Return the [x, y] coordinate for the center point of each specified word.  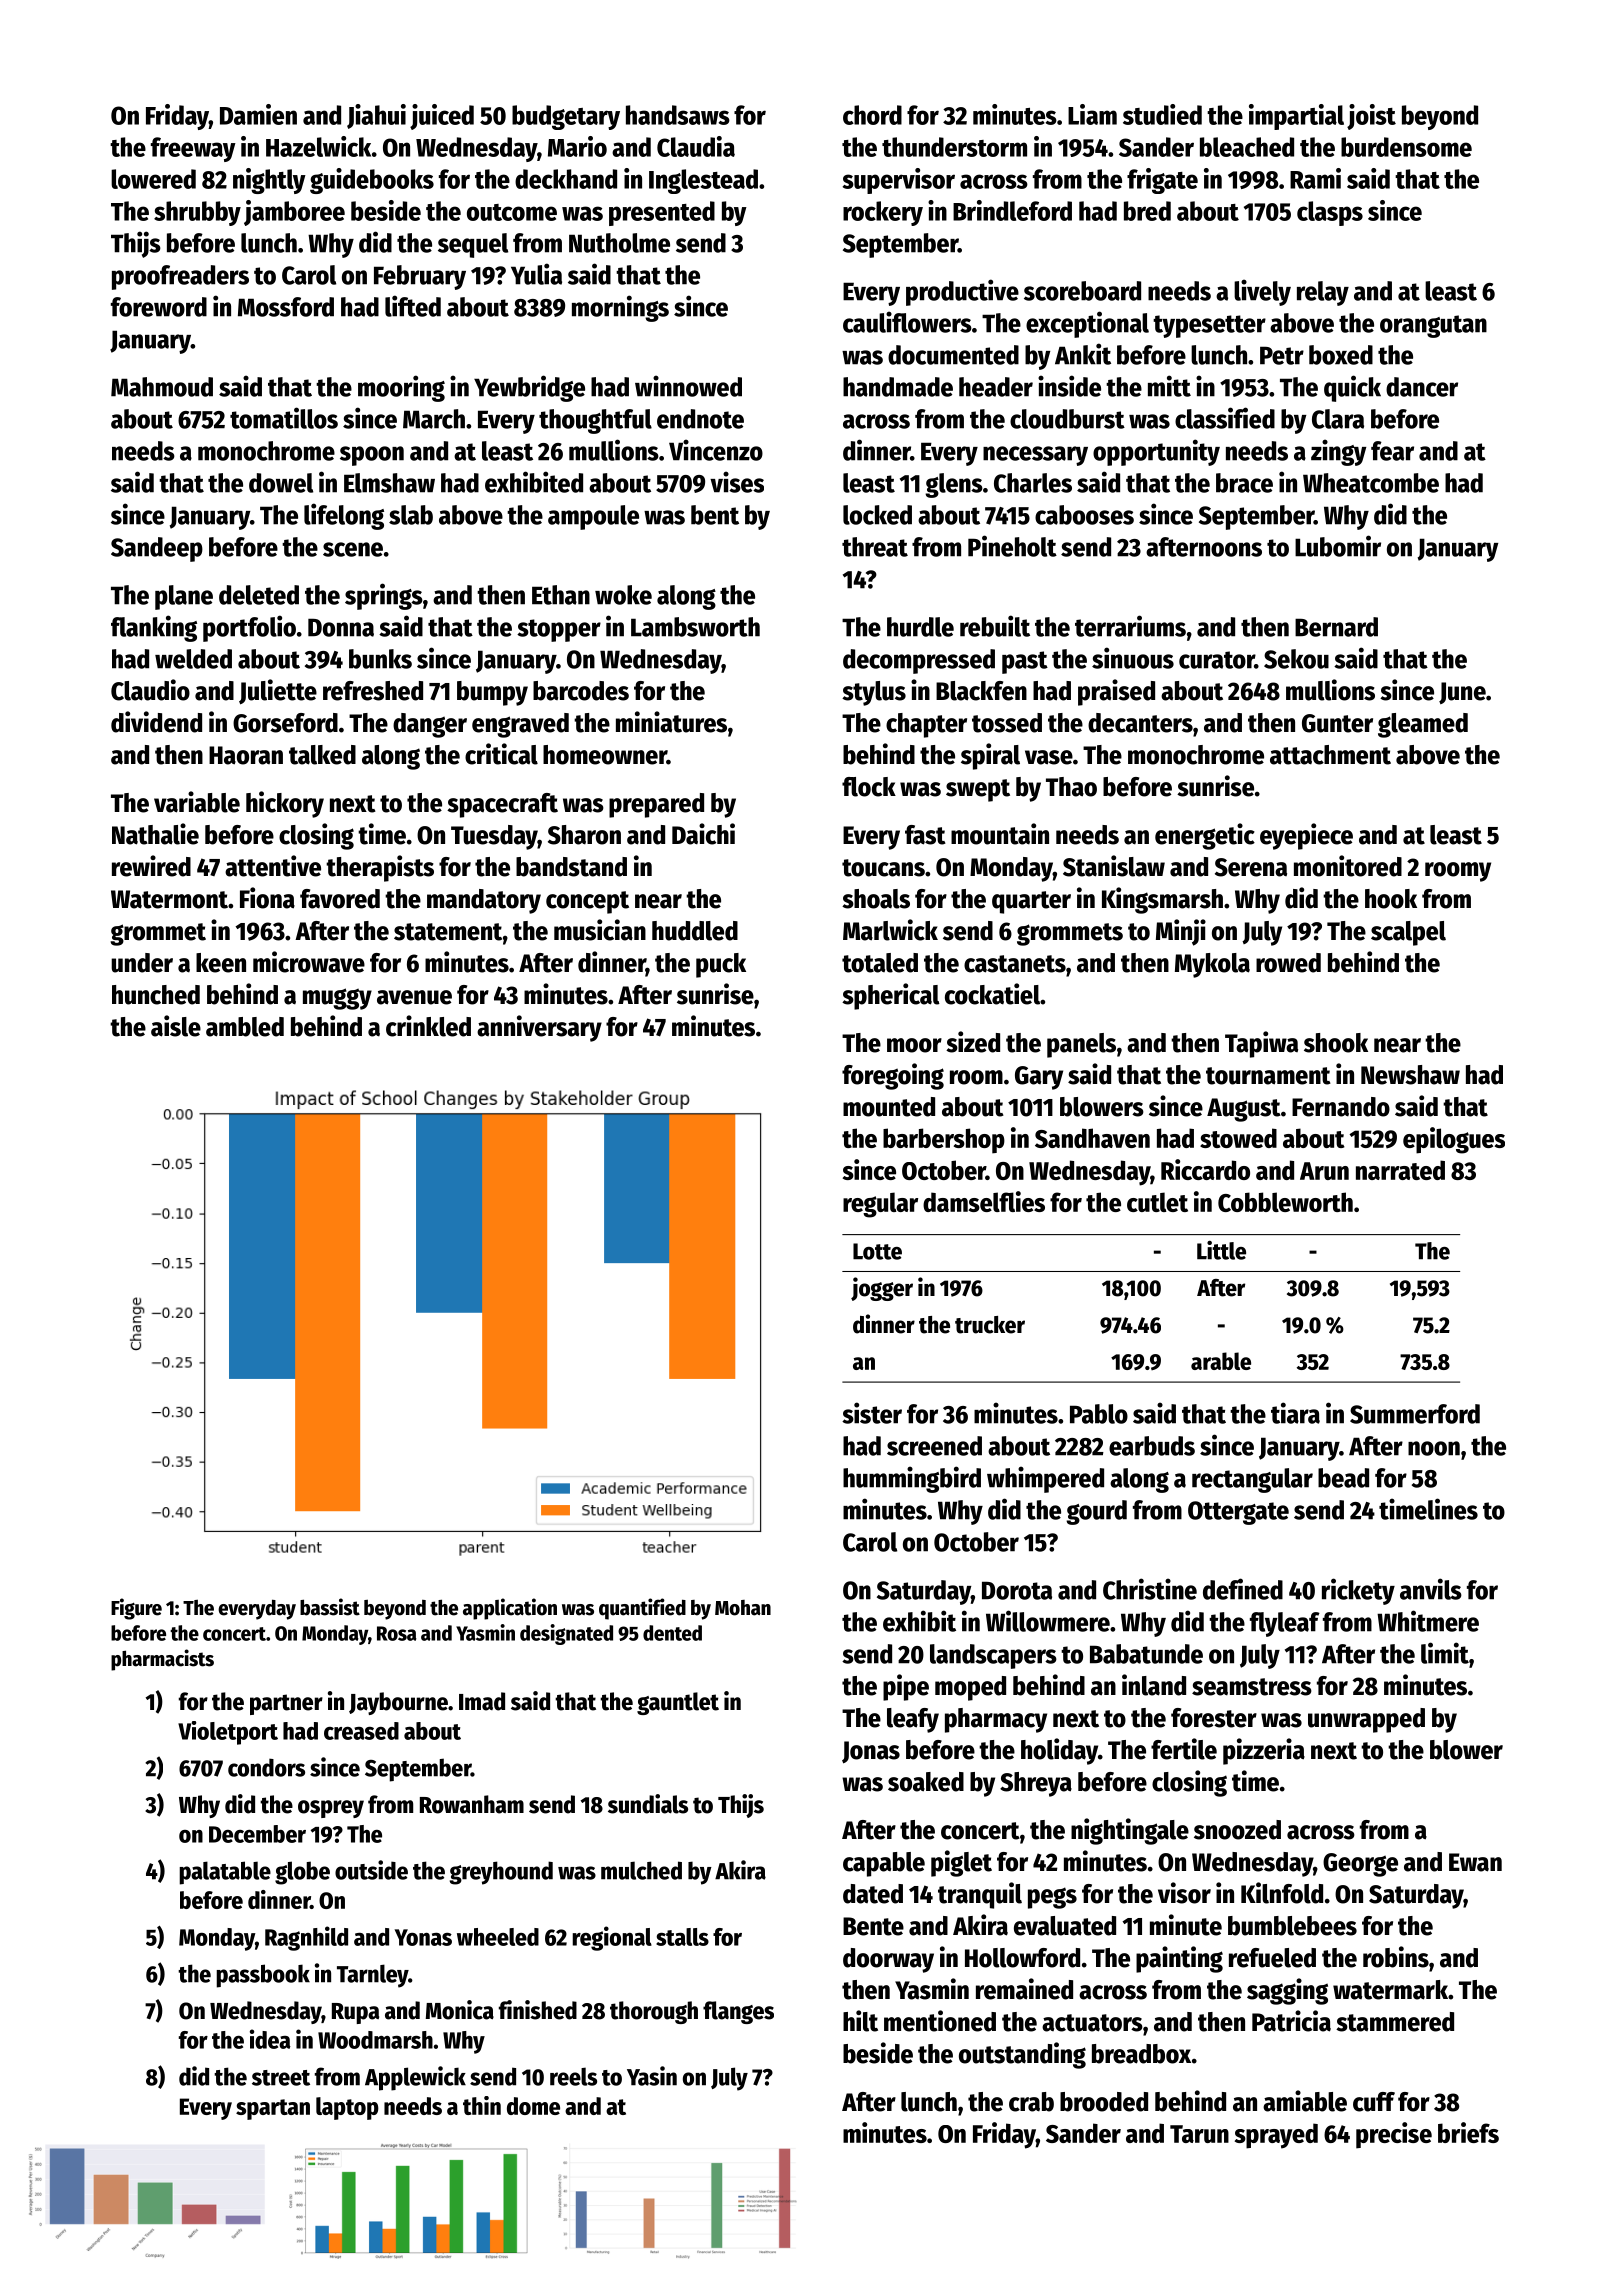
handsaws [678, 115]
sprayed [1276, 2136]
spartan [273, 2109]
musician [600, 930]
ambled [245, 1027]
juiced [442, 117]
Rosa [397, 1633]
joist [1371, 117]
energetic [1205, 836]
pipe [906, 1687]
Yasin [652, 2076]
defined [1243, 1589]
